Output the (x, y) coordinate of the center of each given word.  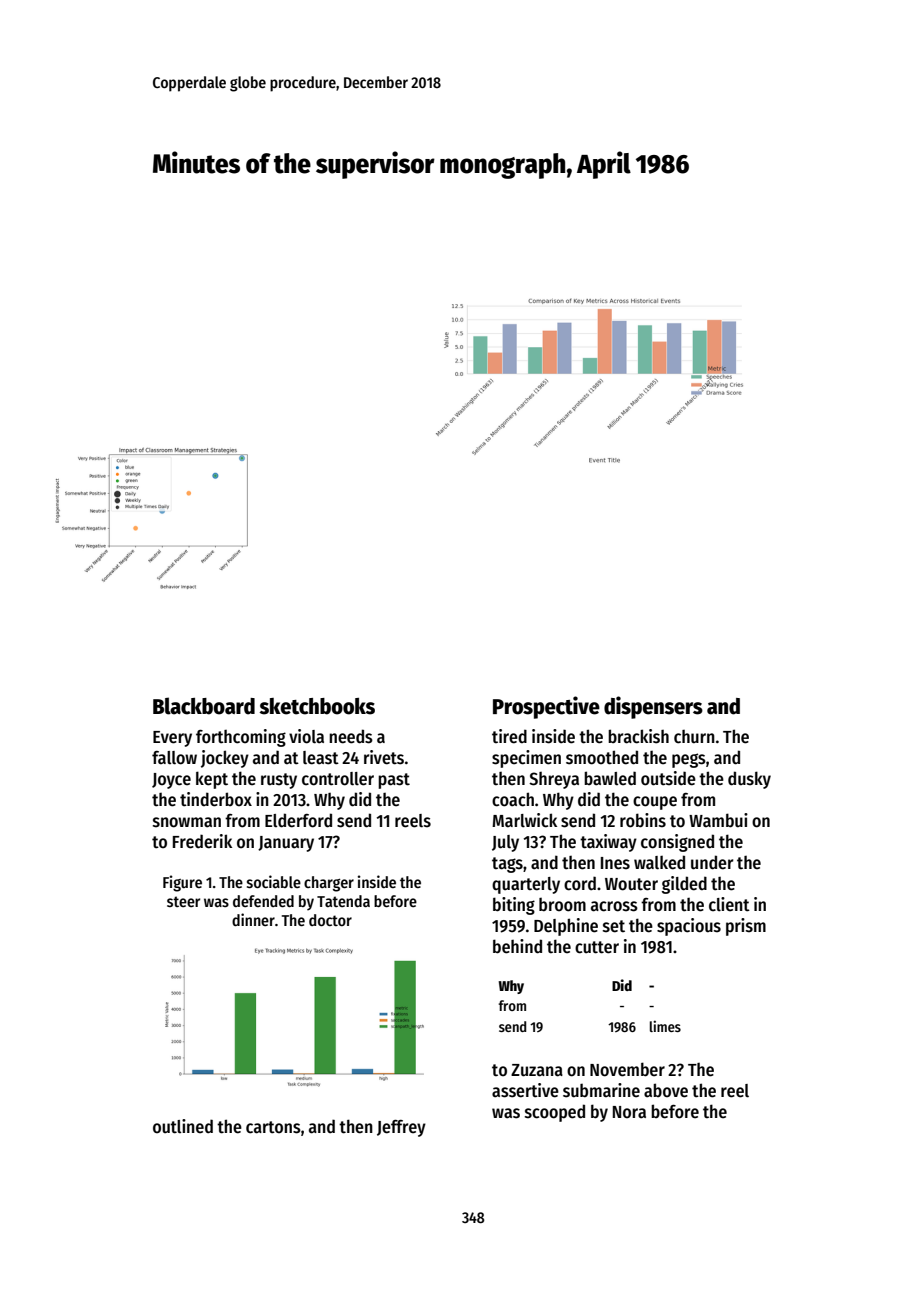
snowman (187, 822)
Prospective (546, 707)
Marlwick (524, 820)
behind (517, 946)
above (666, 1090)
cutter (597, 947)
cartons (273, 1127)
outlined (183, 1126)
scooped (555, 1113)
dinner (253, 919)
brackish (638, 736)
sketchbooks (317, 706)
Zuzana (537, 1070)
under (712, 862)
